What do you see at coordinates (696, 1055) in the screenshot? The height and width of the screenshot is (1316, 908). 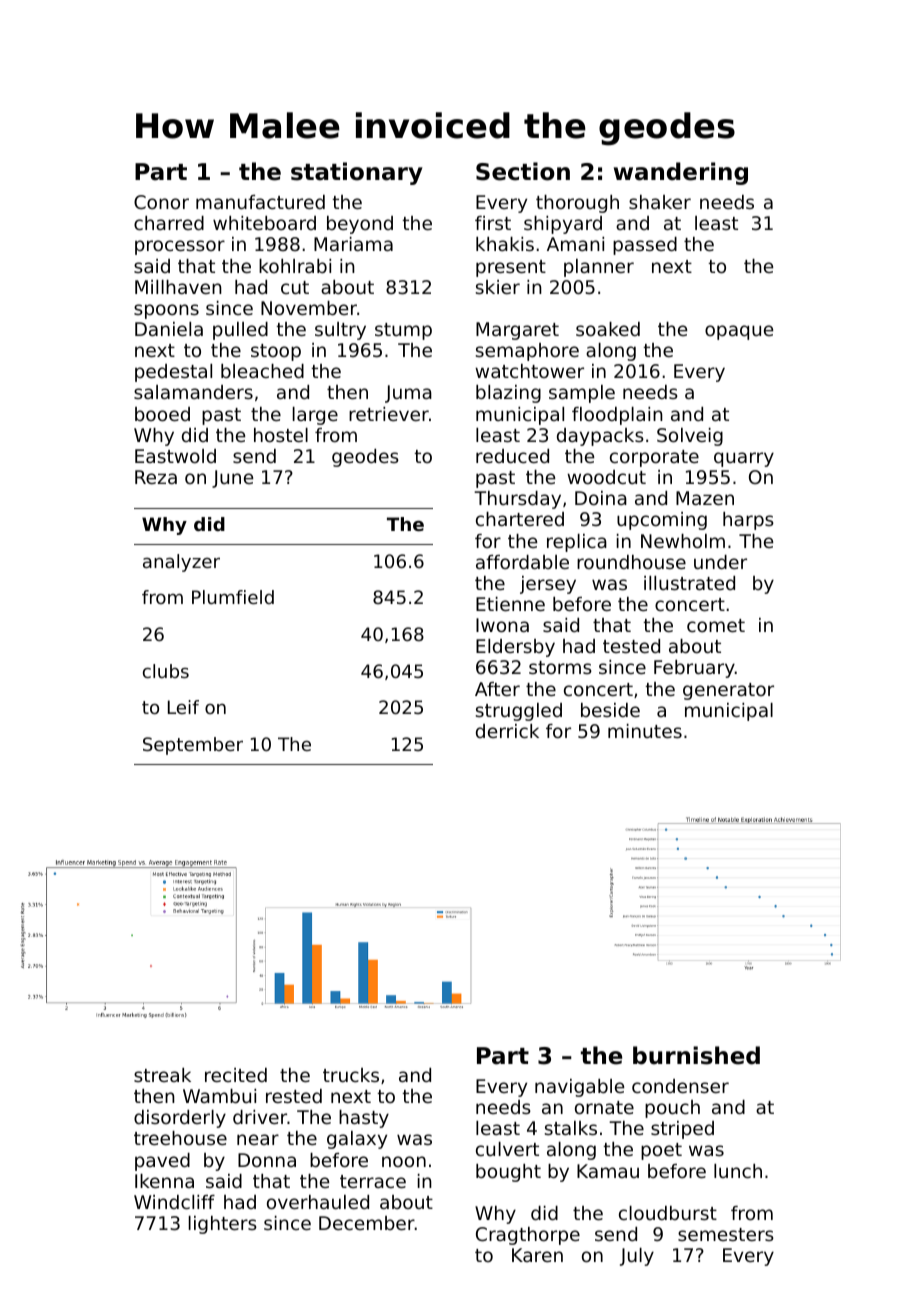 I see `burnished` at bounding box center [696, 1055].
